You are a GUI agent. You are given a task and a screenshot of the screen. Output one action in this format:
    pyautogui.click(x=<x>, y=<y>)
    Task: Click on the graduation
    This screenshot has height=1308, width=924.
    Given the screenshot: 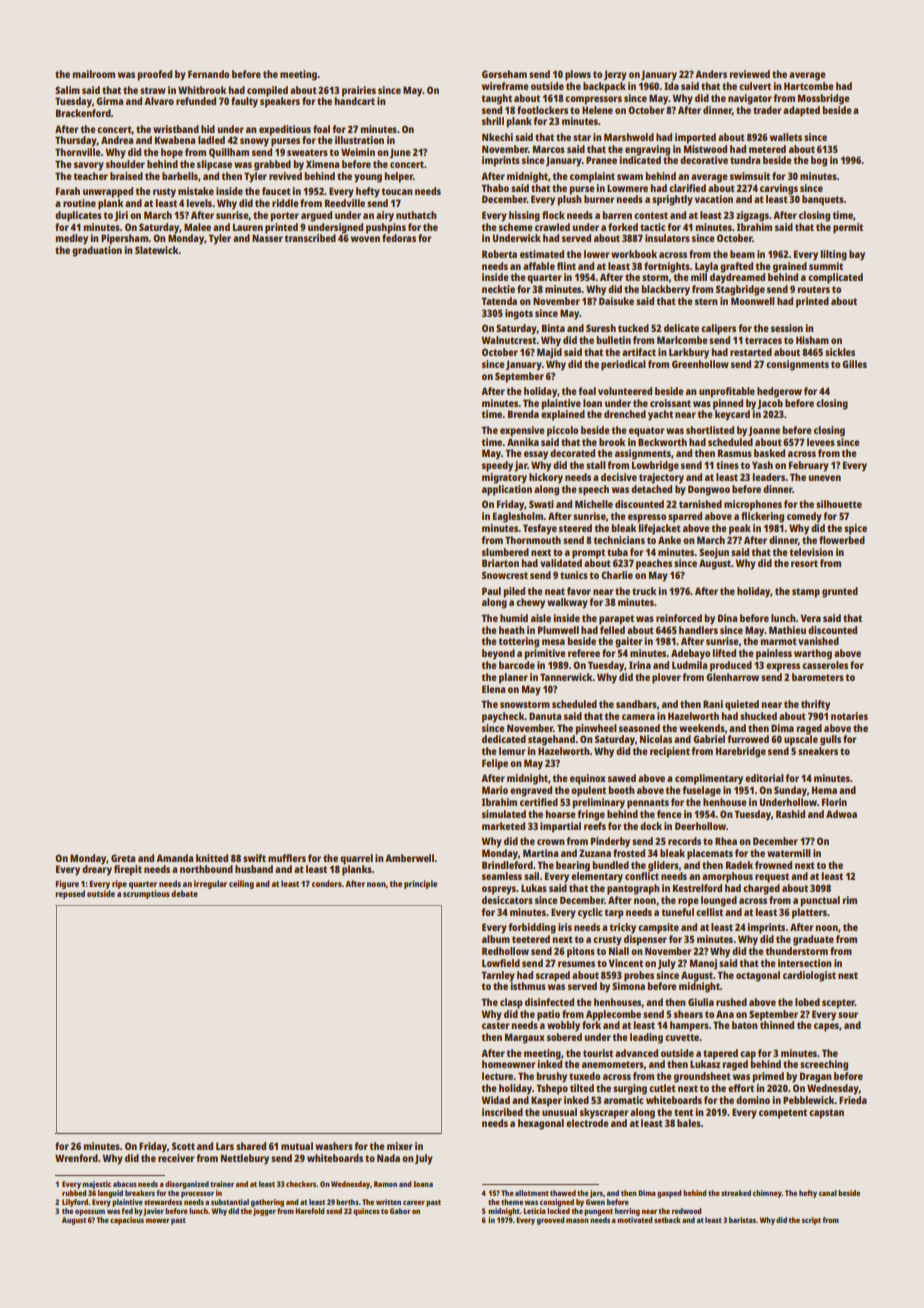 What is the action you would take?
    pyautogui.click(x=97, y=251)
